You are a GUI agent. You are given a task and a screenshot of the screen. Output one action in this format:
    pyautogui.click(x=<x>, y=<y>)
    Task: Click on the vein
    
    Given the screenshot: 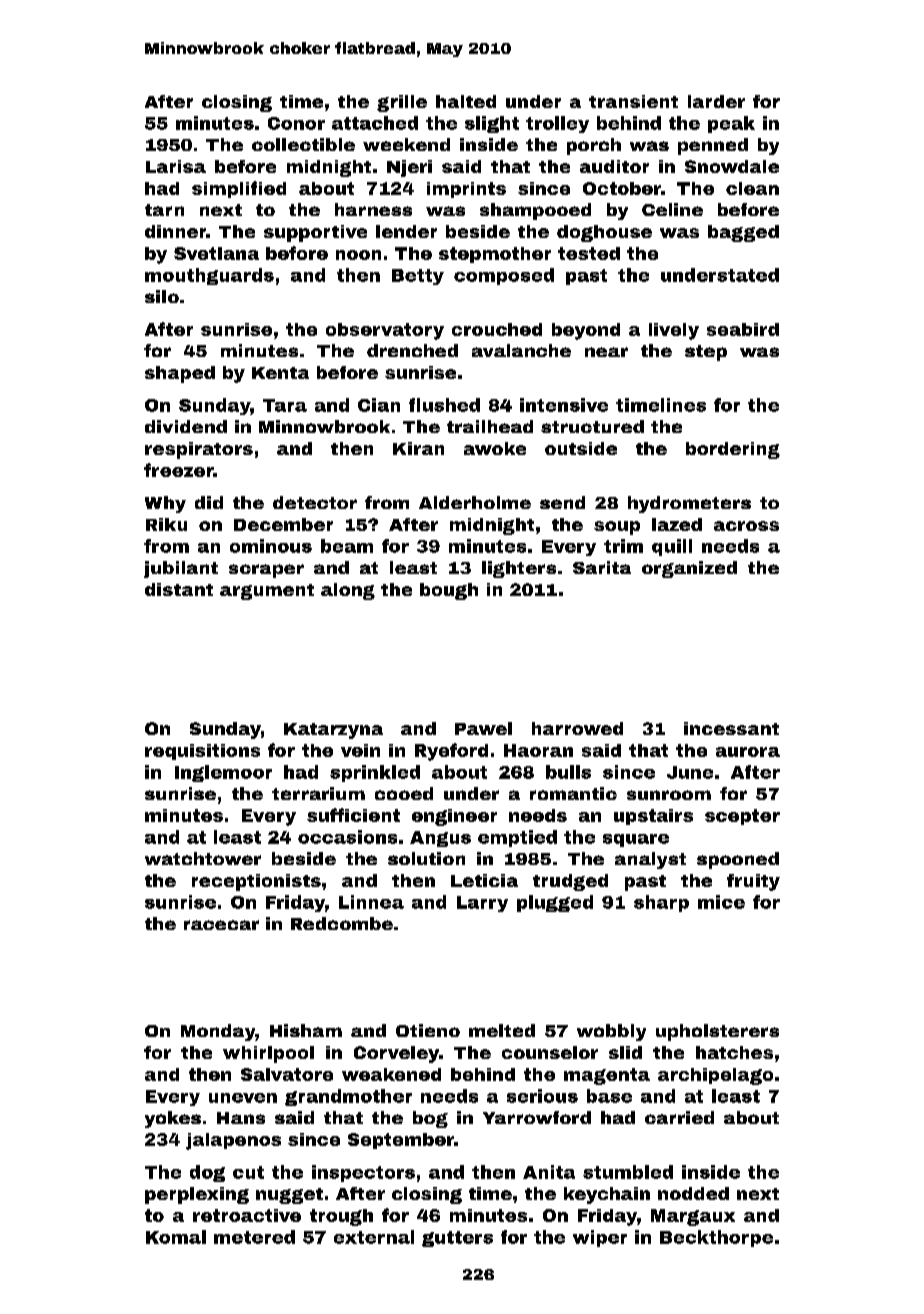 What is the action you would take?
    pyautogui.click(x=360, y=750)
